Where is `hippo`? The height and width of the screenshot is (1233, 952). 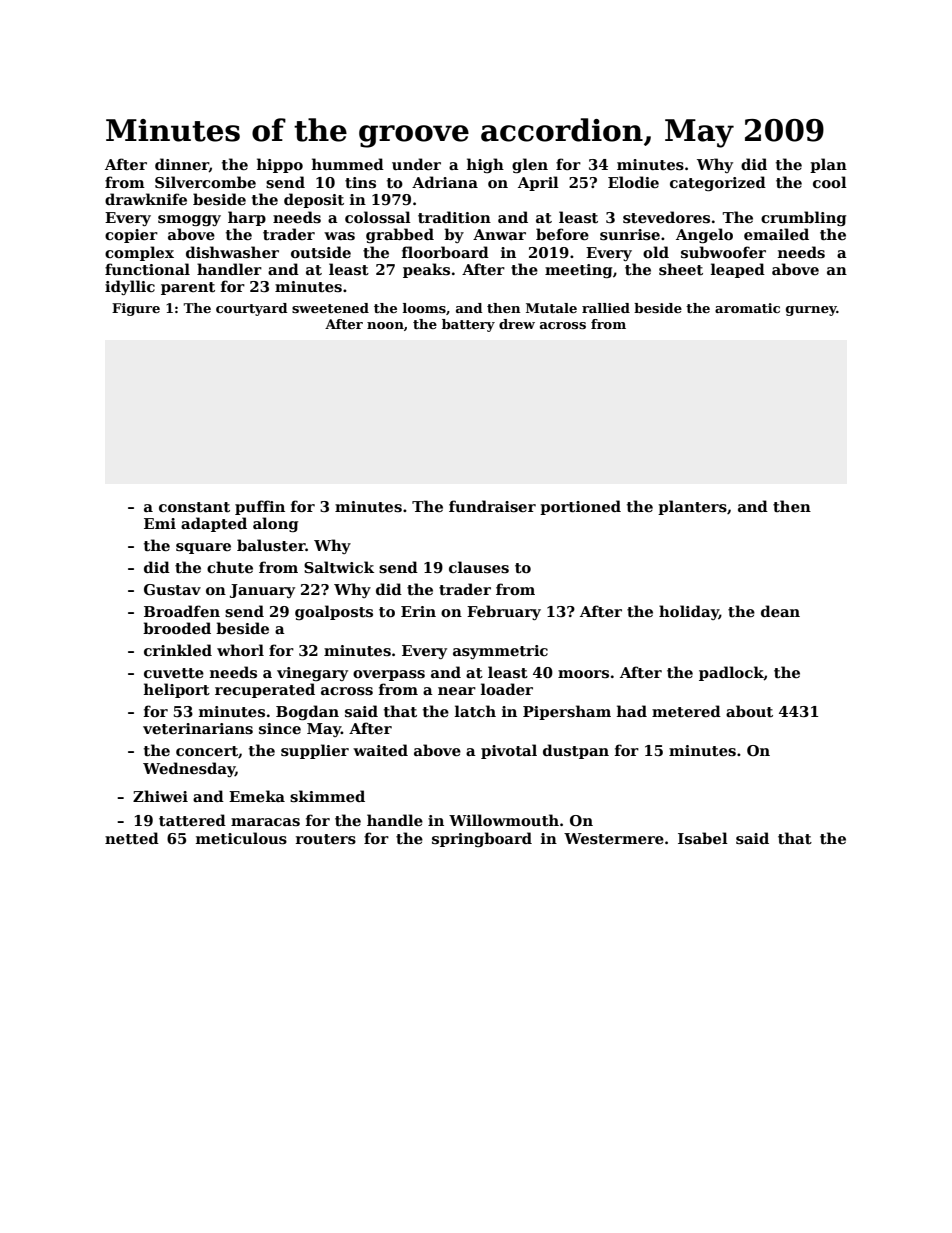
hippo is located at coordinates (280, 165).
